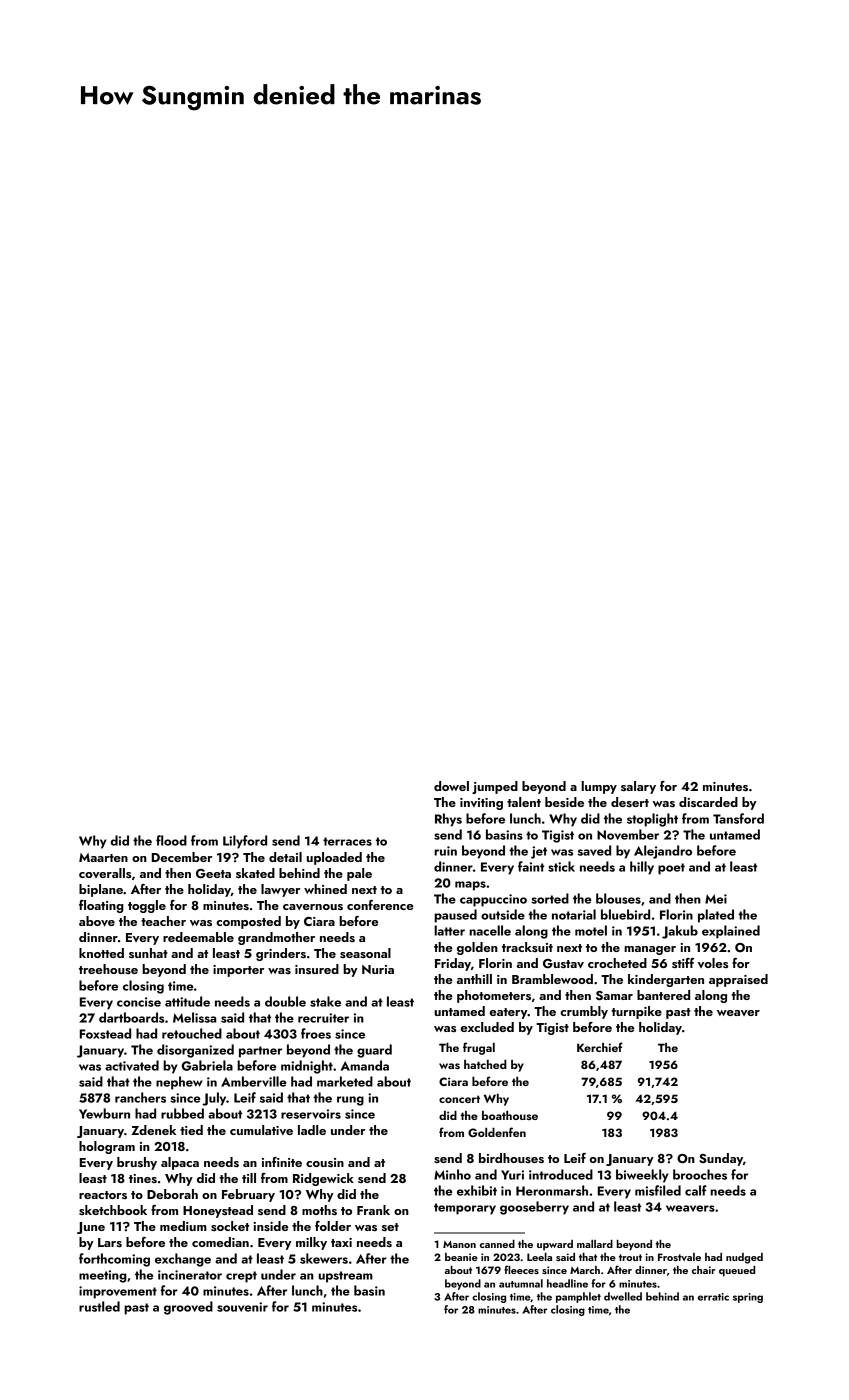 The height and width of the document is (1400, 849). Describe the element at coordinates (451, 786) in the document. I see `dowel` at that location.
